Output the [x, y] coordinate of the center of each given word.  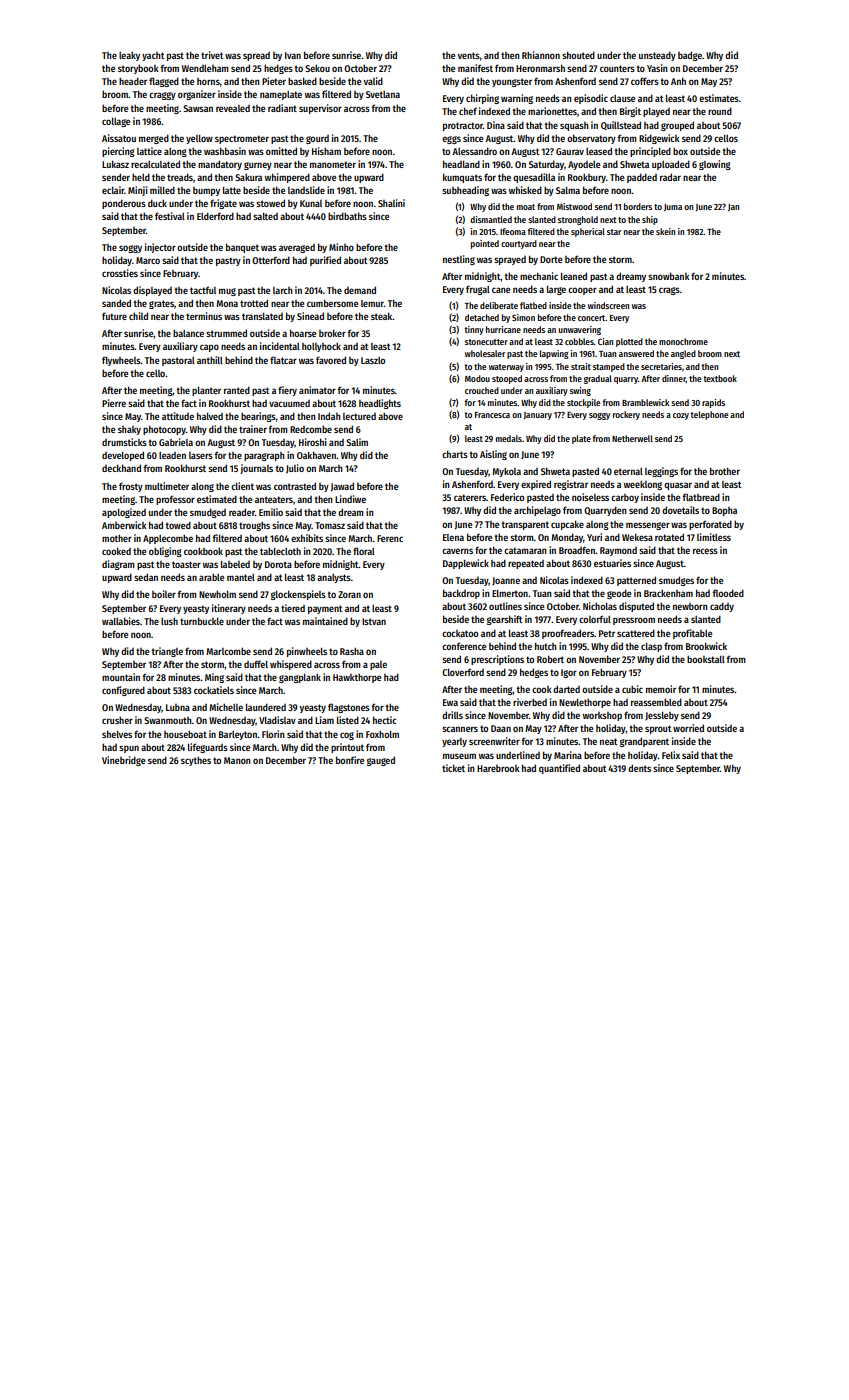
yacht [153, 56]
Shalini [391, 203]
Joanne [506, 581]
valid [373, 81]
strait [581, 366]
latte [232, 190]
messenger [648, 526]
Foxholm [382, 734]
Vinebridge [123, 761]
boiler [164, 594]
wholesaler [485, 353]
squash [574, 126]
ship [650, 220]
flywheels [121, 361]
